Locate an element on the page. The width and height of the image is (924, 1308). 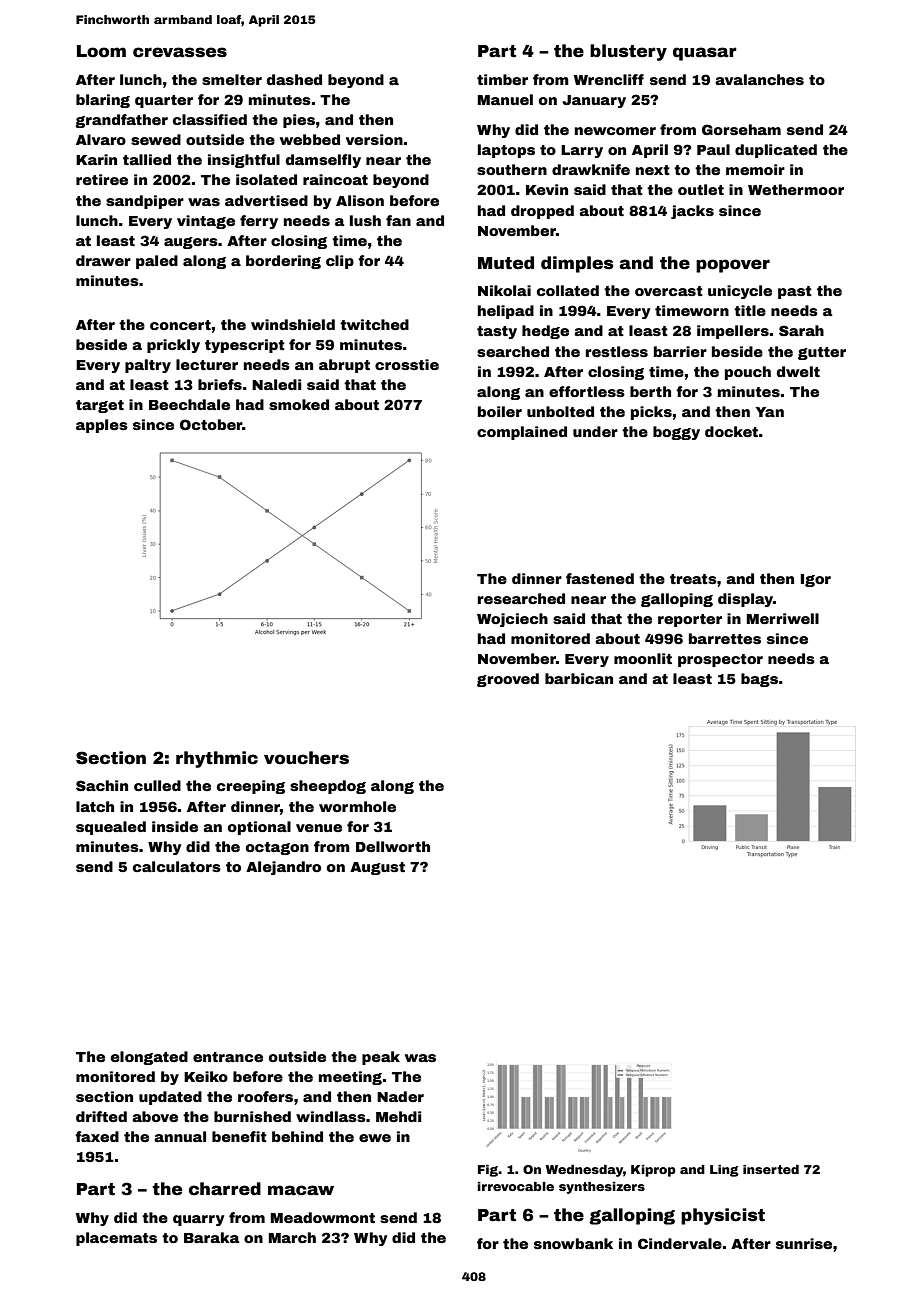
Baraka is located at coordinates (212, 1237).
